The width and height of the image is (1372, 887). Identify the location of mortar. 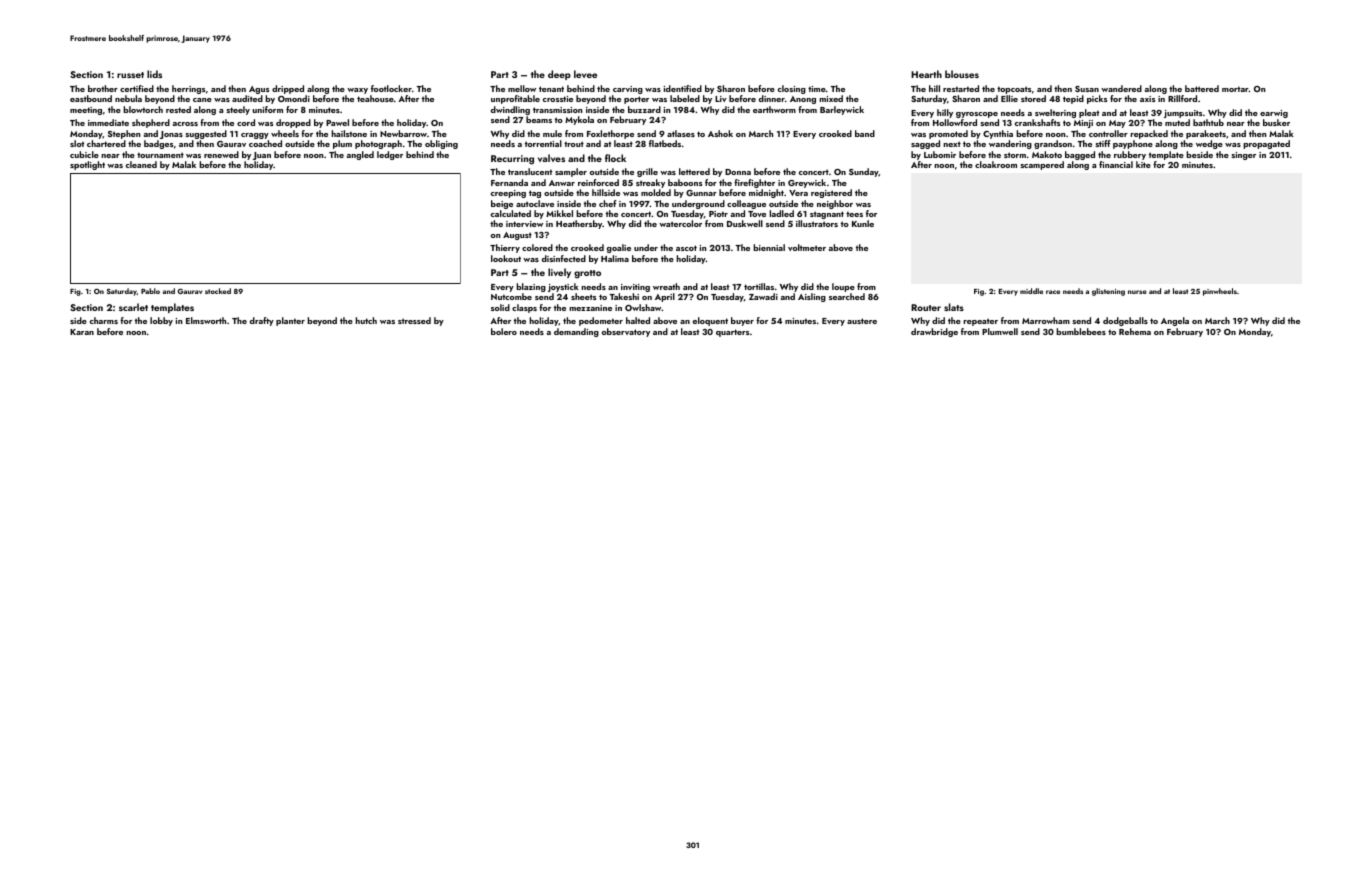
(1235, 89).
